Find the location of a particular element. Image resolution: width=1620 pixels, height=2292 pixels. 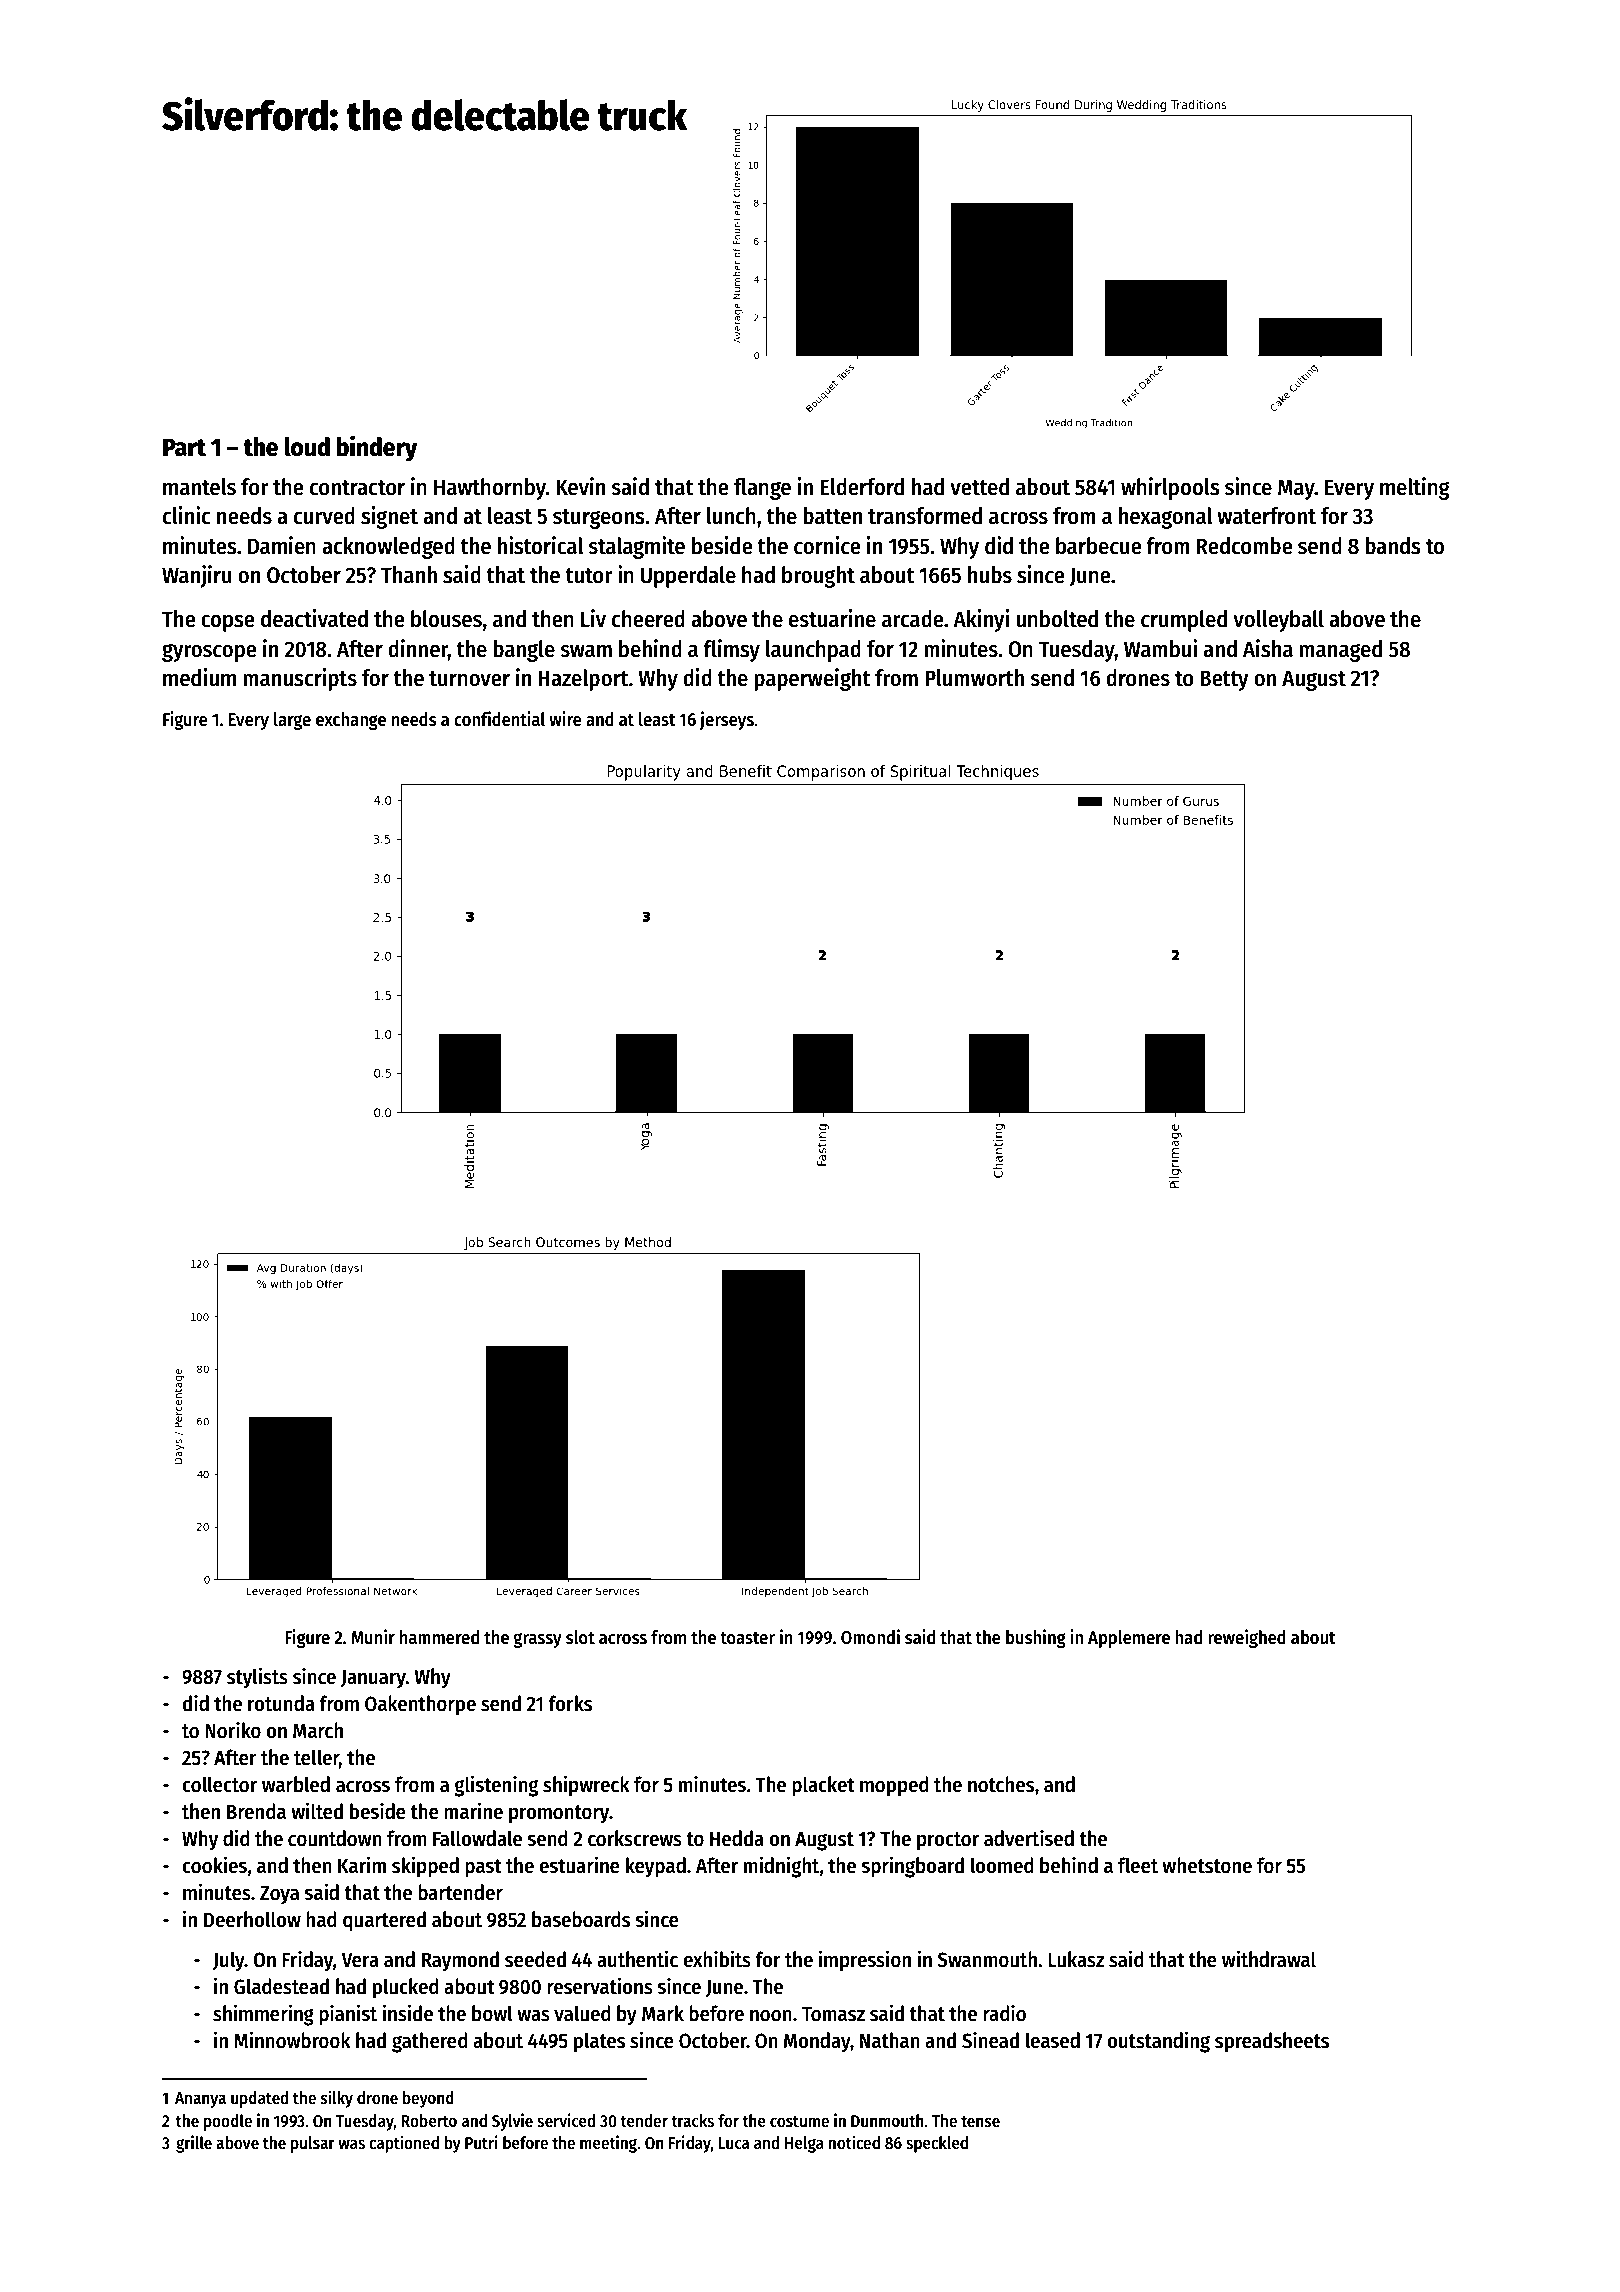

Redcombe is located at coordinates (1245, 546).
